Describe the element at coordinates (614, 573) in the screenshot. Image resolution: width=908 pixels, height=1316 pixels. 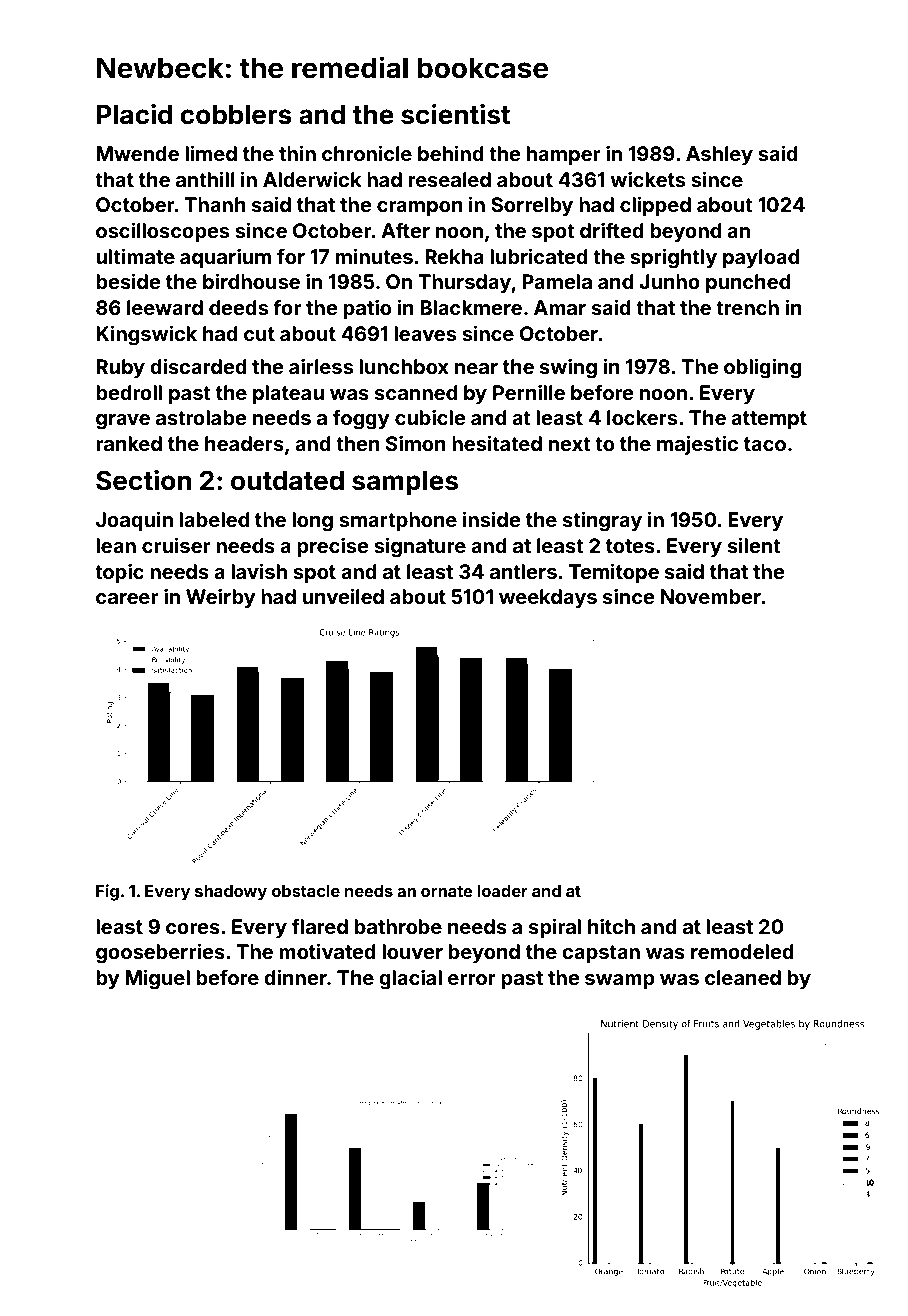
I see `Temitope` at that location.
